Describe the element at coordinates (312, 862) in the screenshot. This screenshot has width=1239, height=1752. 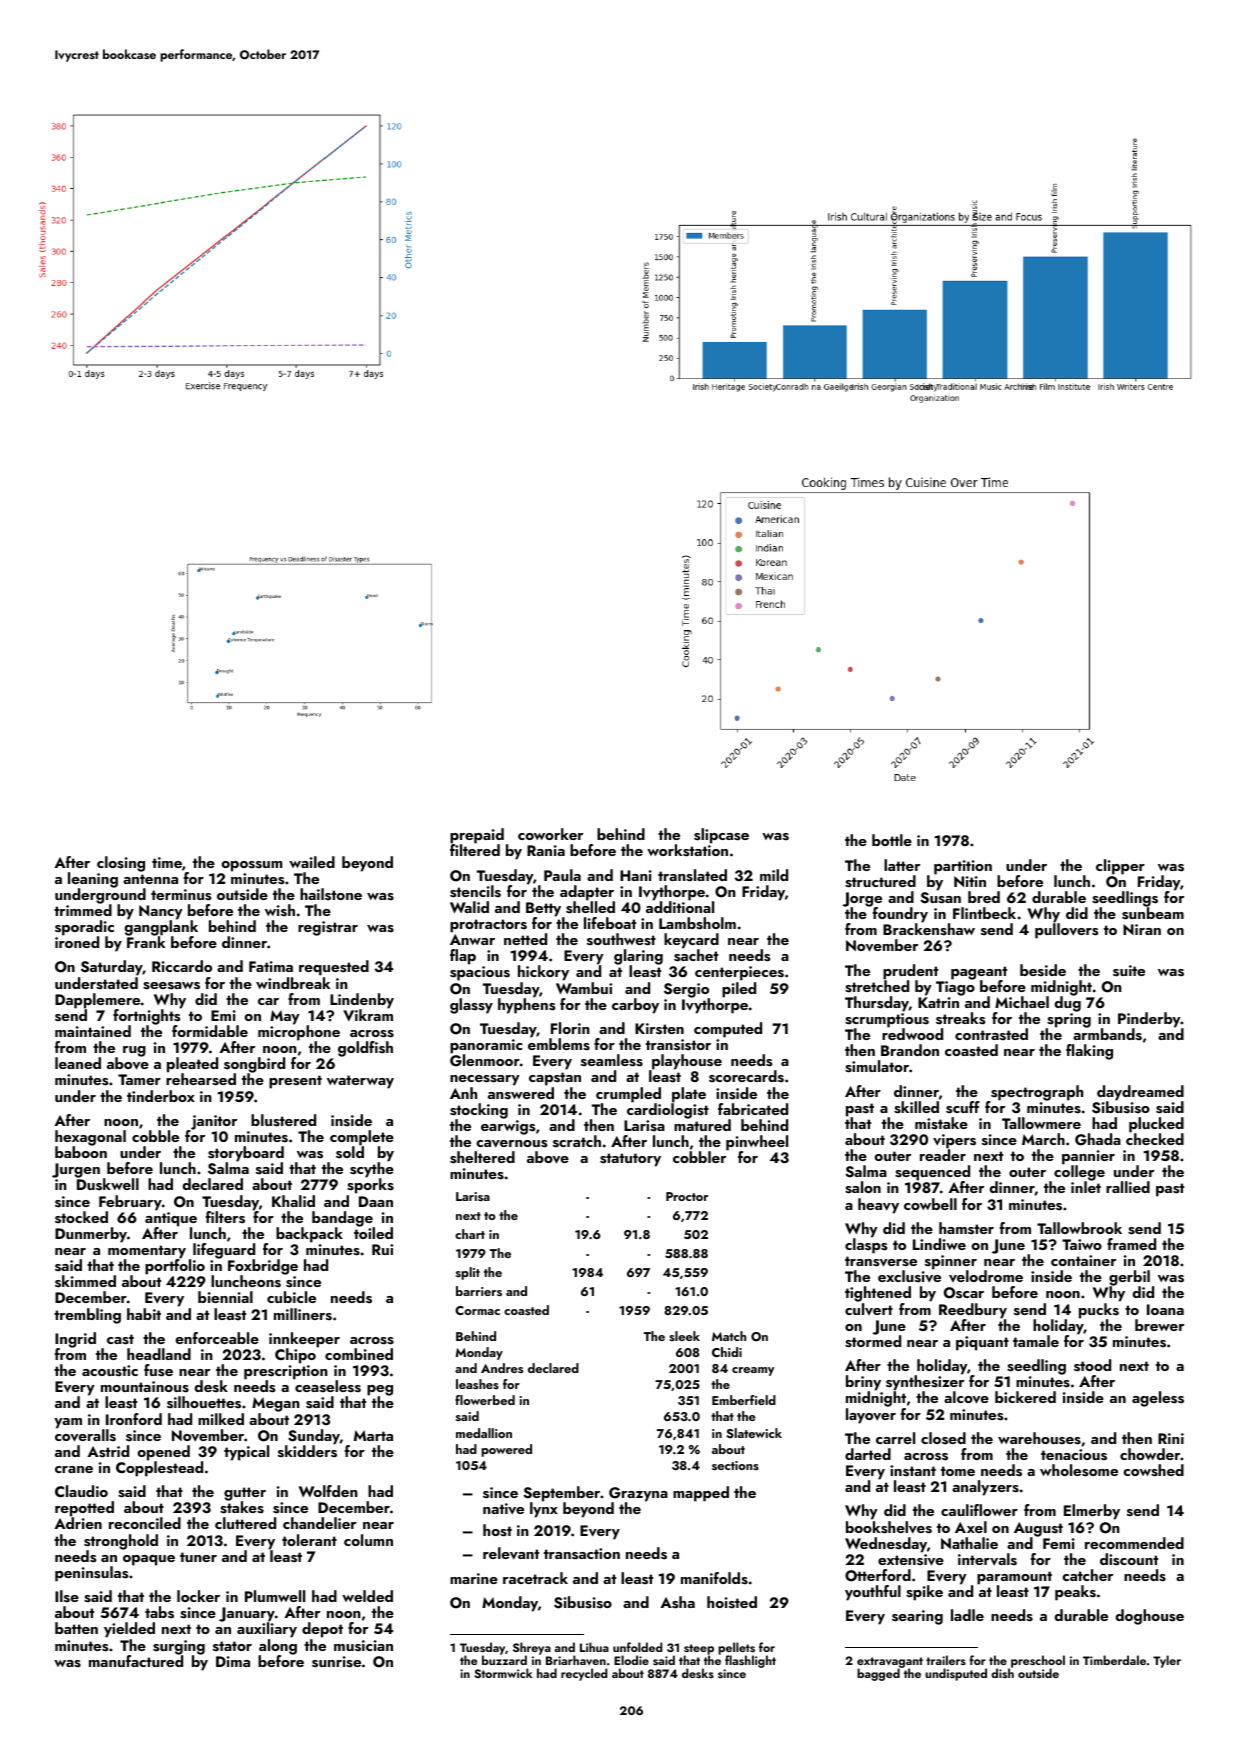
I see `wailed` at that location.
